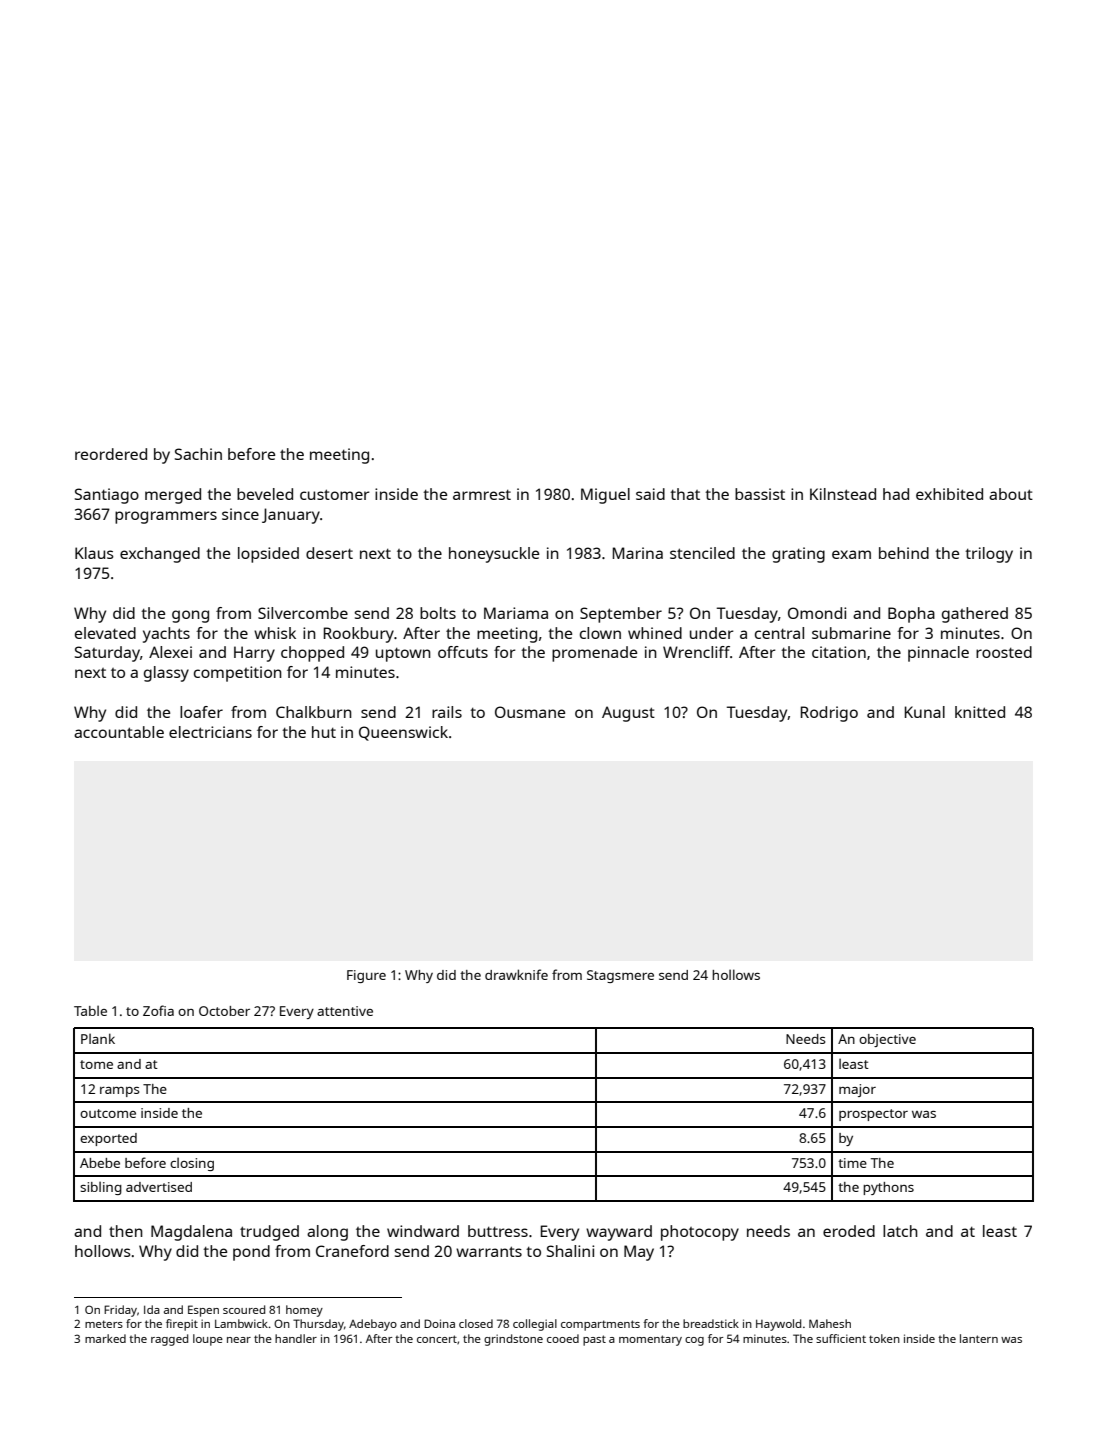  Describe the element at coordinates (107, 654) in the screenshot. I see `Saturday` at that location.
